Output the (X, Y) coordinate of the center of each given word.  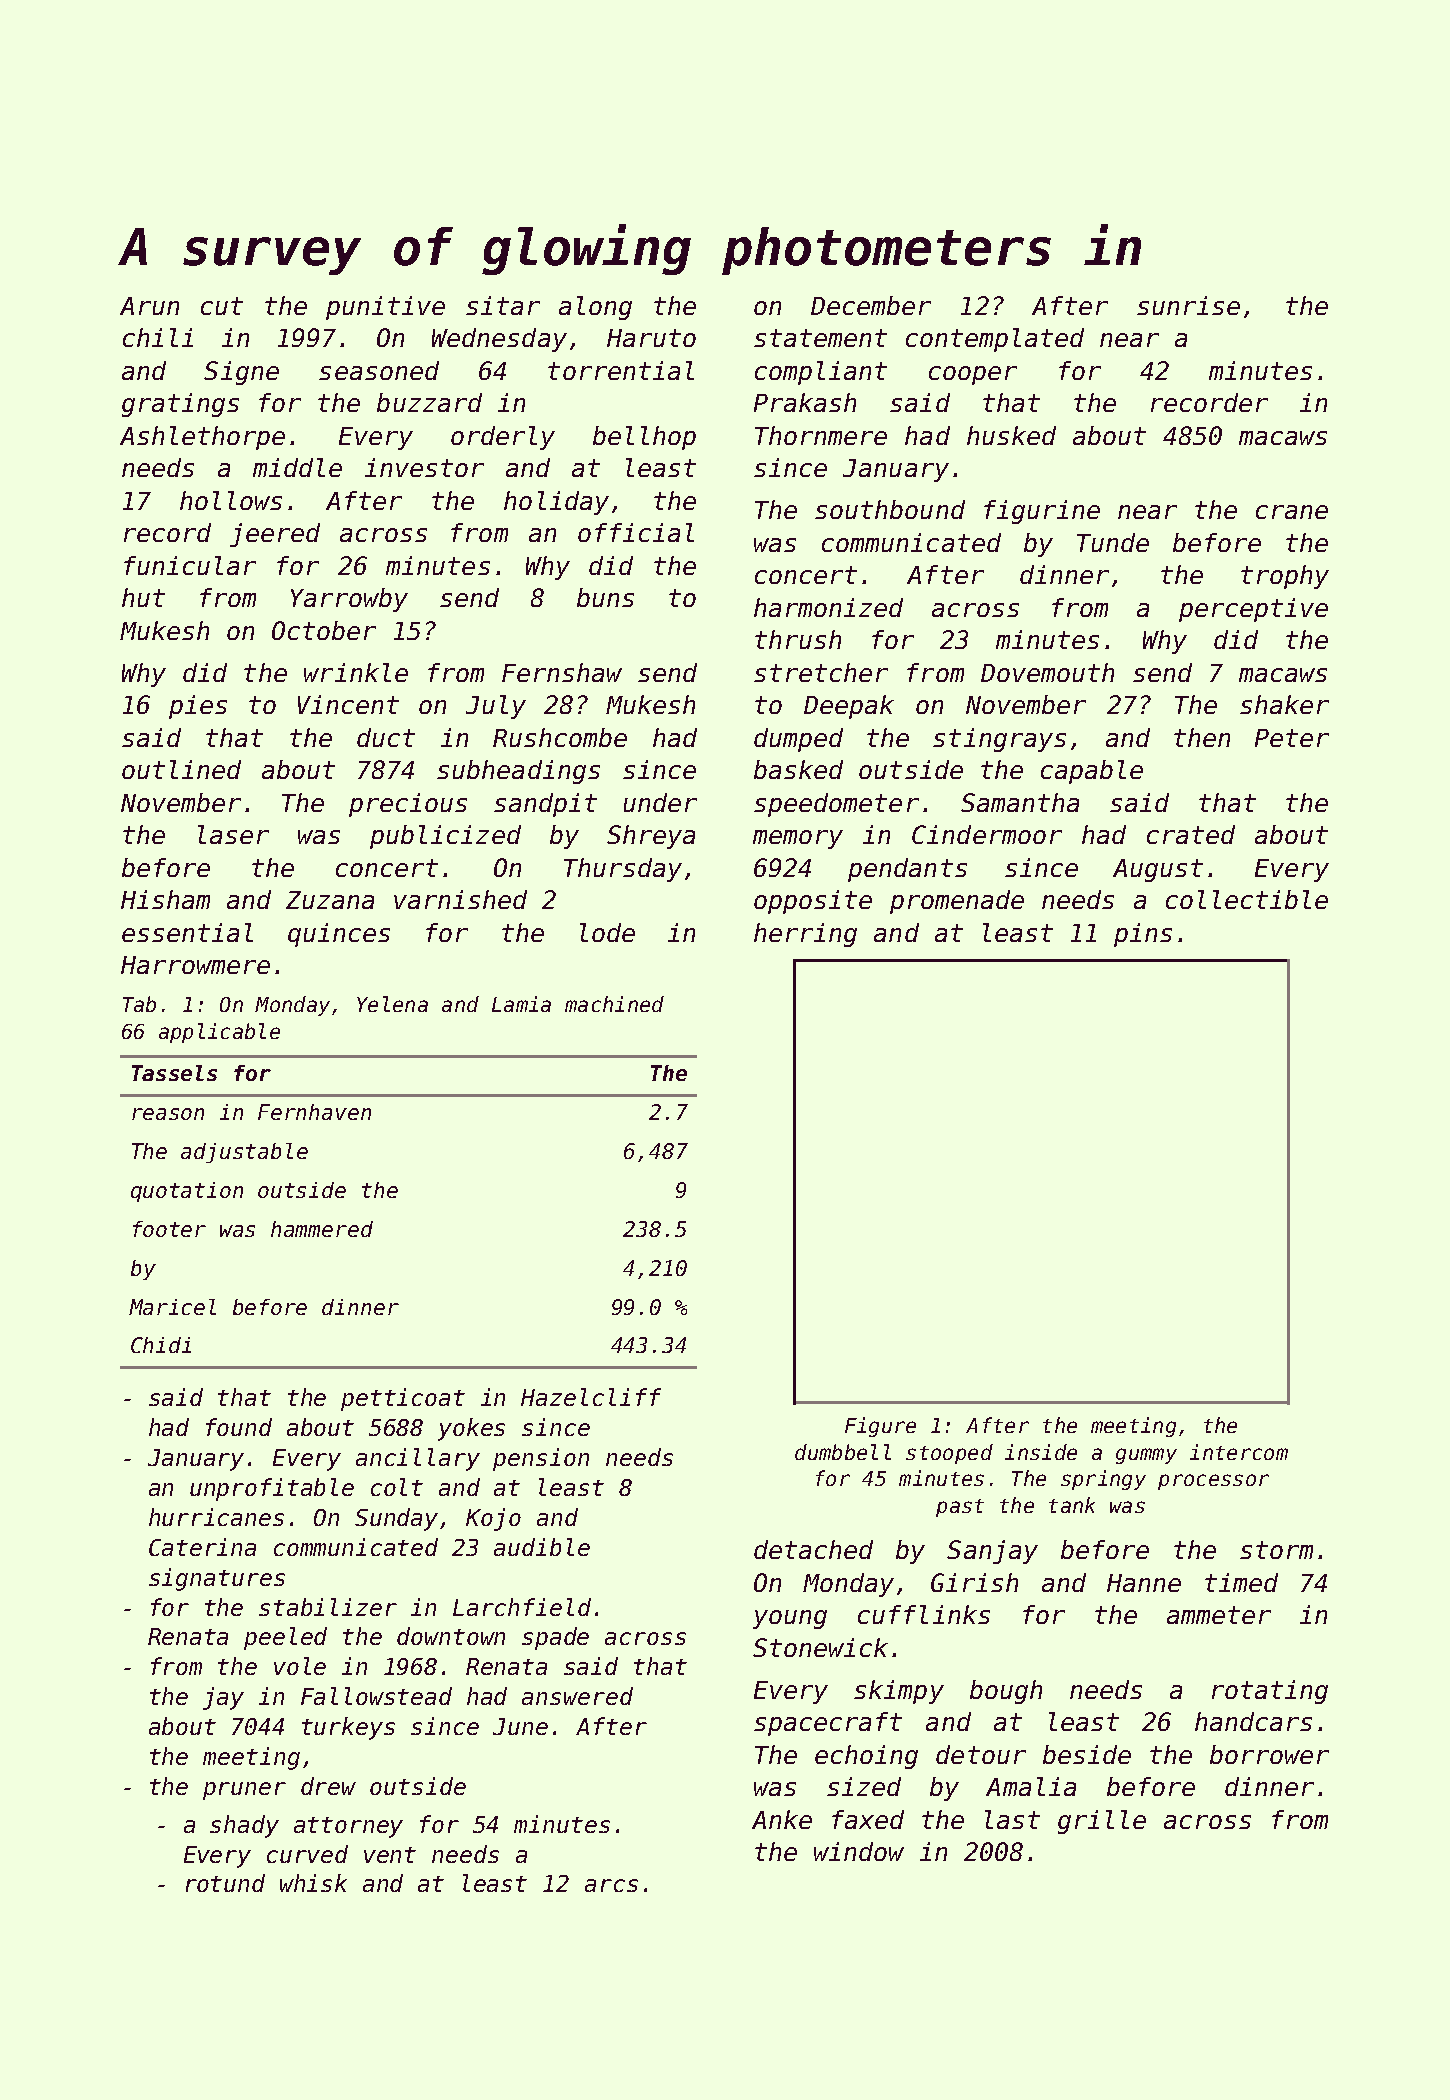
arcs (611, 1885)
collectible (1247, 899)
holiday (556, 503)
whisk (313, 1883)
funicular (190, 565)
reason (168, 1114)
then (1202, 737)
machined (614, 1004)
